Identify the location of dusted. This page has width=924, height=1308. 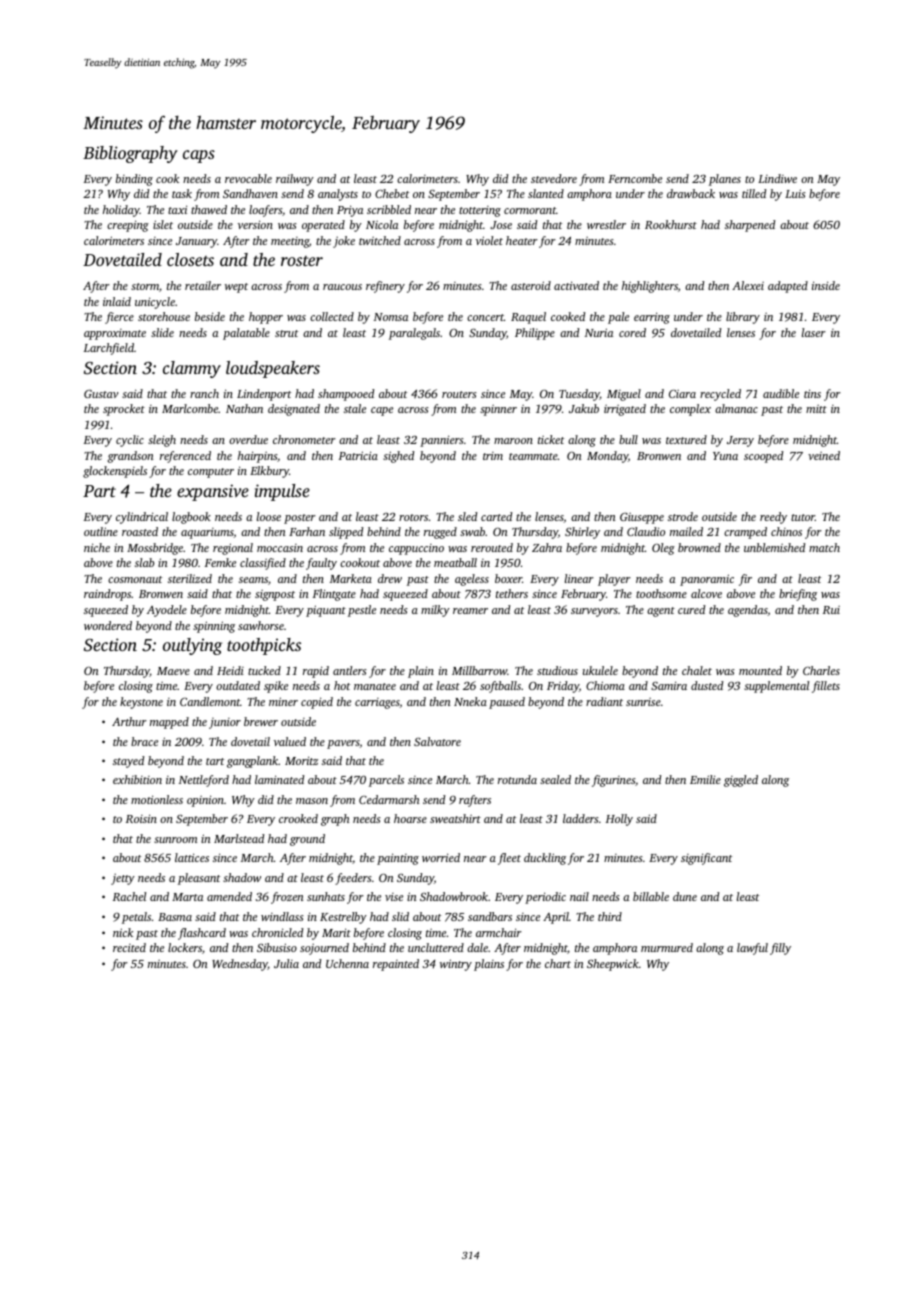
(707, 685).
